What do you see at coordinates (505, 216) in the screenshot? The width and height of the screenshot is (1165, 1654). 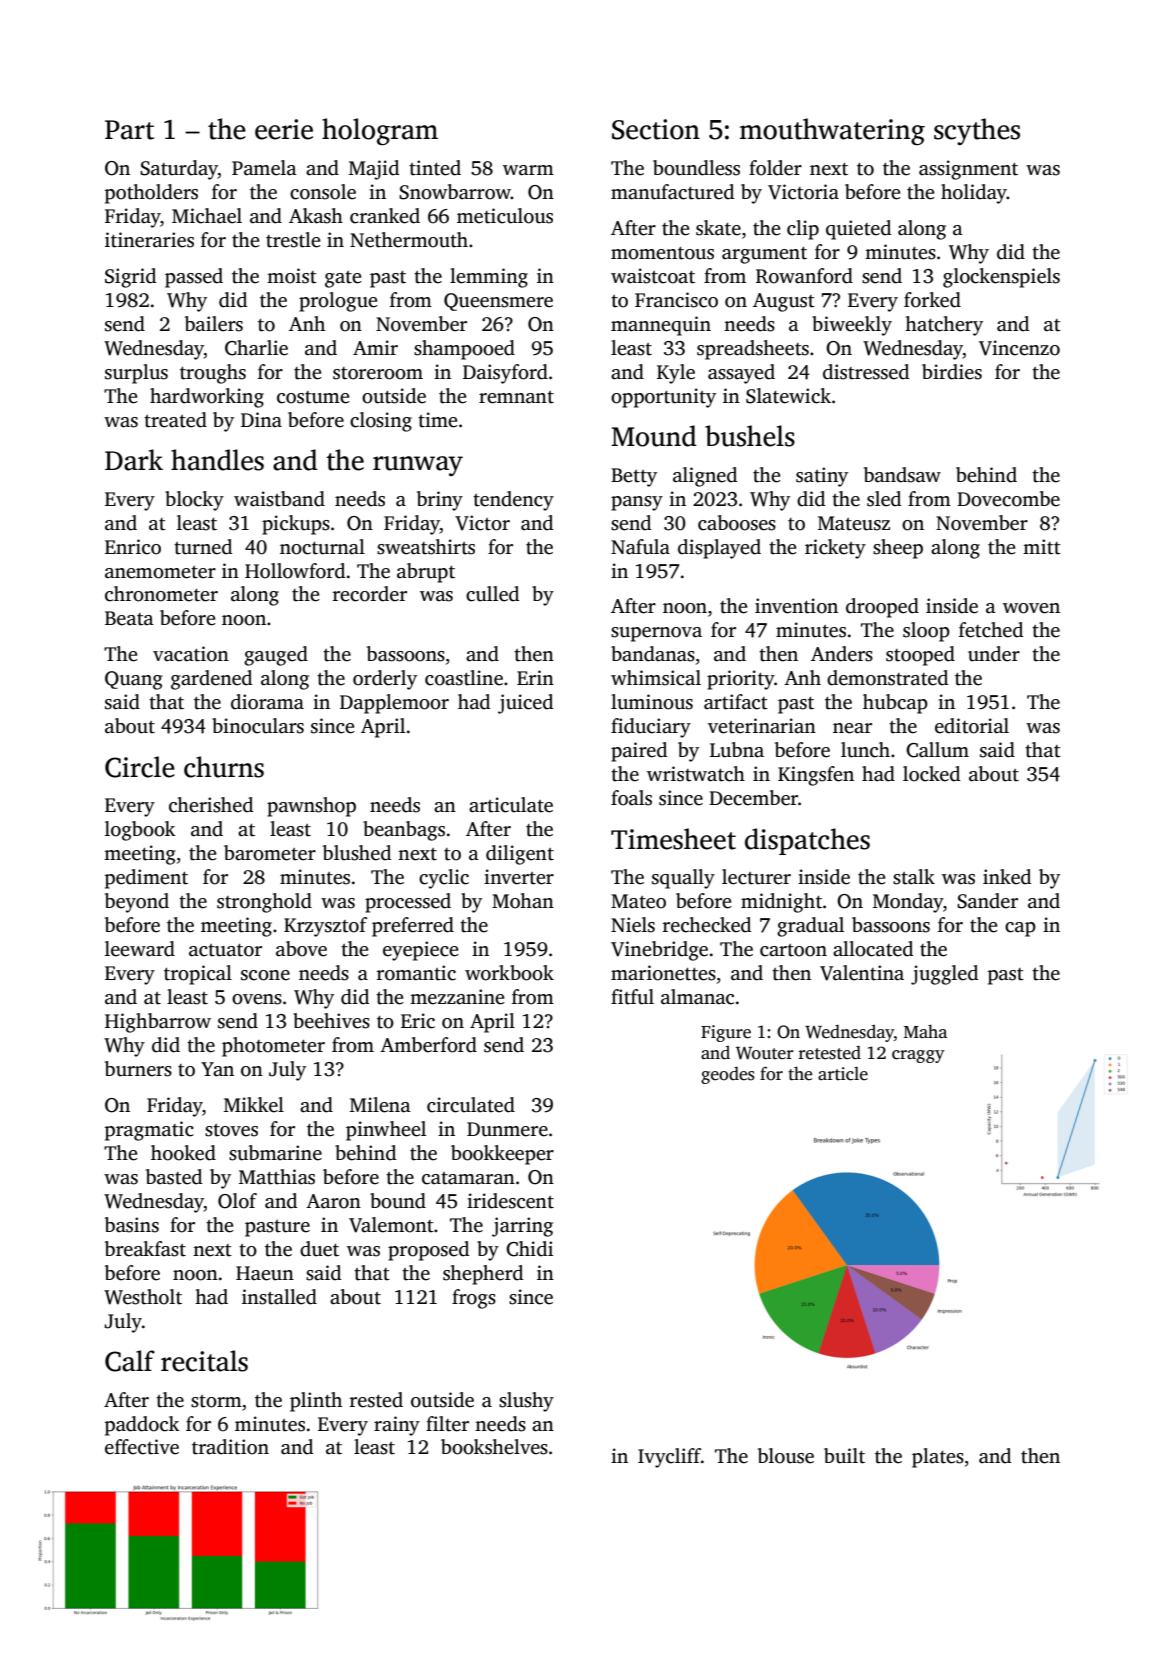 I see `meticulous` at bounding box center [505, 216].
